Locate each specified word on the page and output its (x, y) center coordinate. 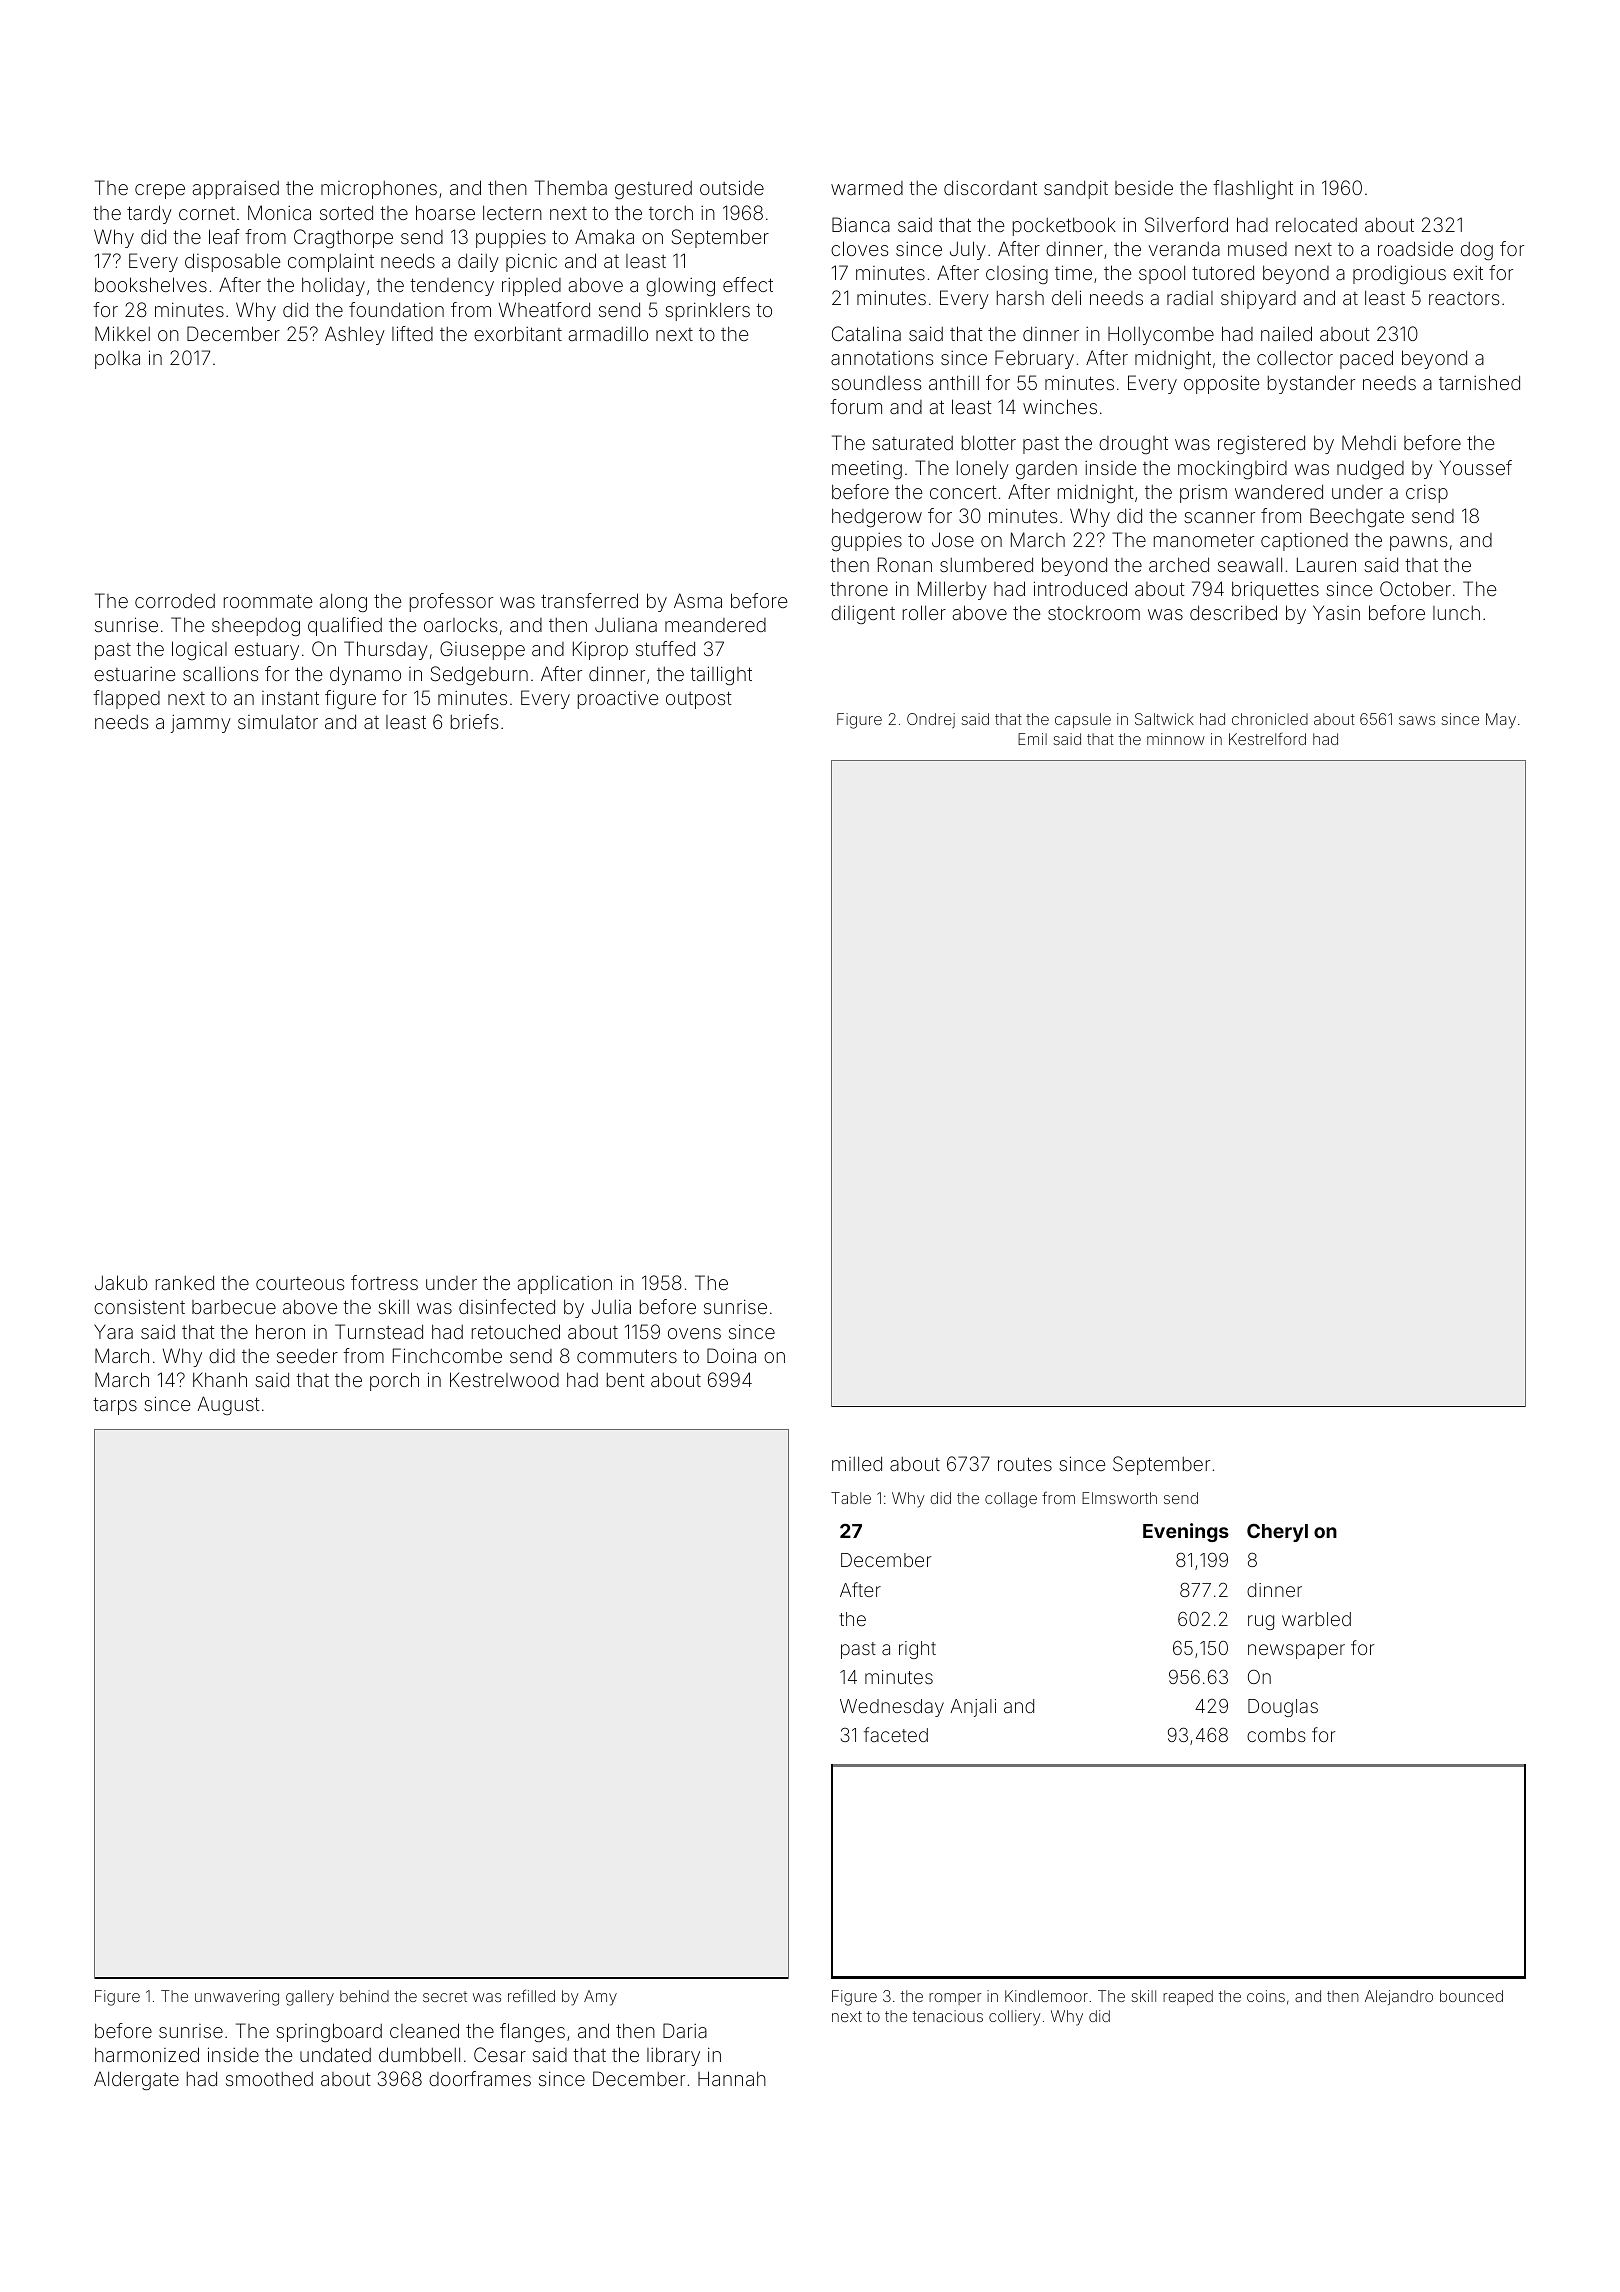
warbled (1316, 1619)
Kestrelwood (504, 1379)
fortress (384, 1282)
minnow (1176, 739)
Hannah (732, 2078)
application (565, 1284)
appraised (236, 190)
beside (1144, 187)
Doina (731, 1355)
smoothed (269, 2079)
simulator (278, 722)
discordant (990, 187)
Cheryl (1277, 1533)
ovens (694, 1333)
